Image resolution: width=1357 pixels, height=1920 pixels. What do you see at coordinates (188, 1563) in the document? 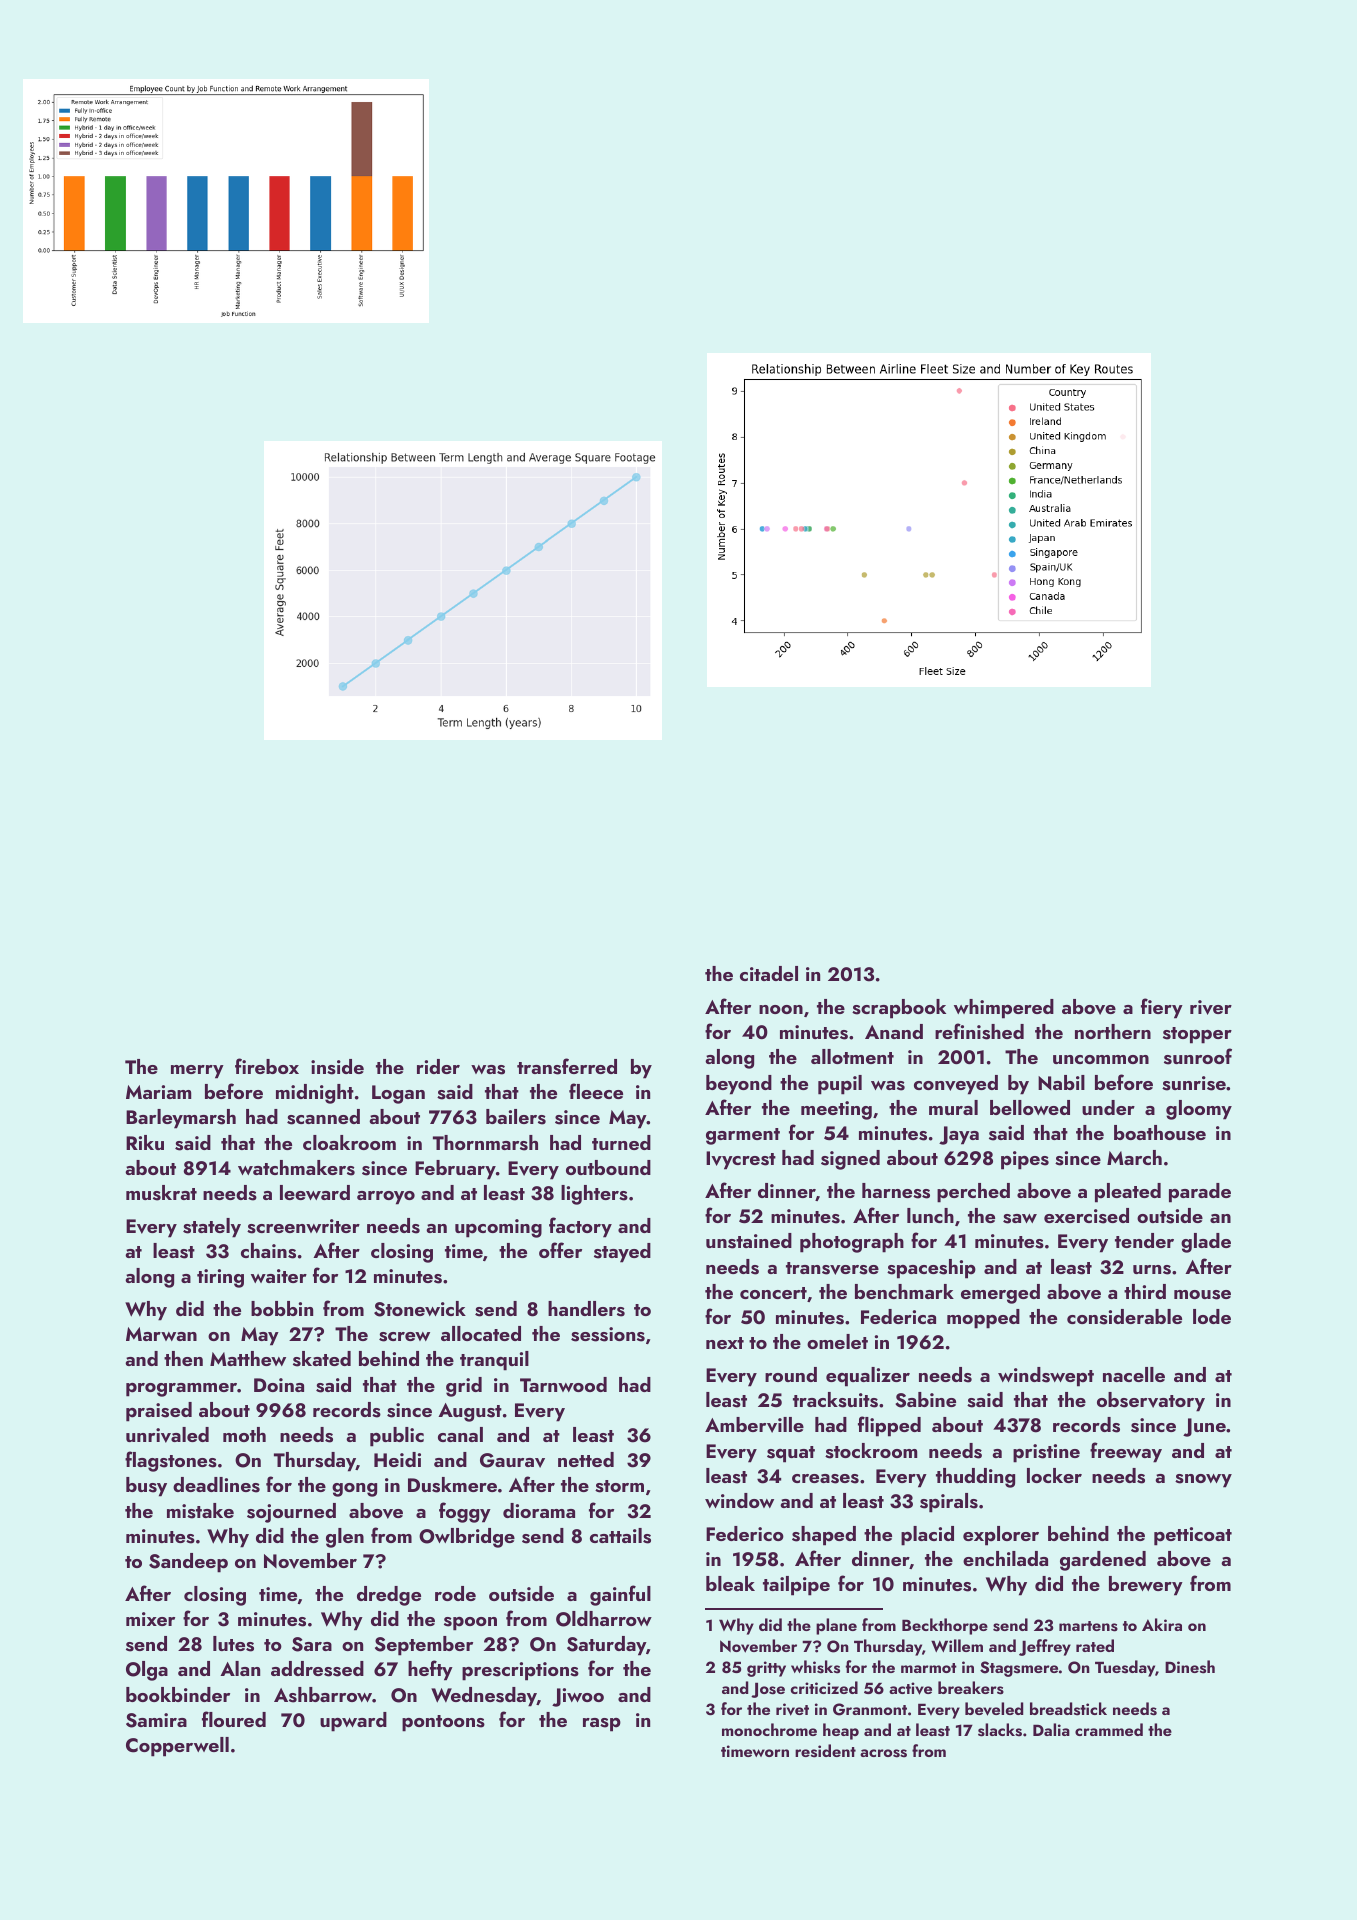
I see `Sandeep` at bounding box center [188, 1563].
